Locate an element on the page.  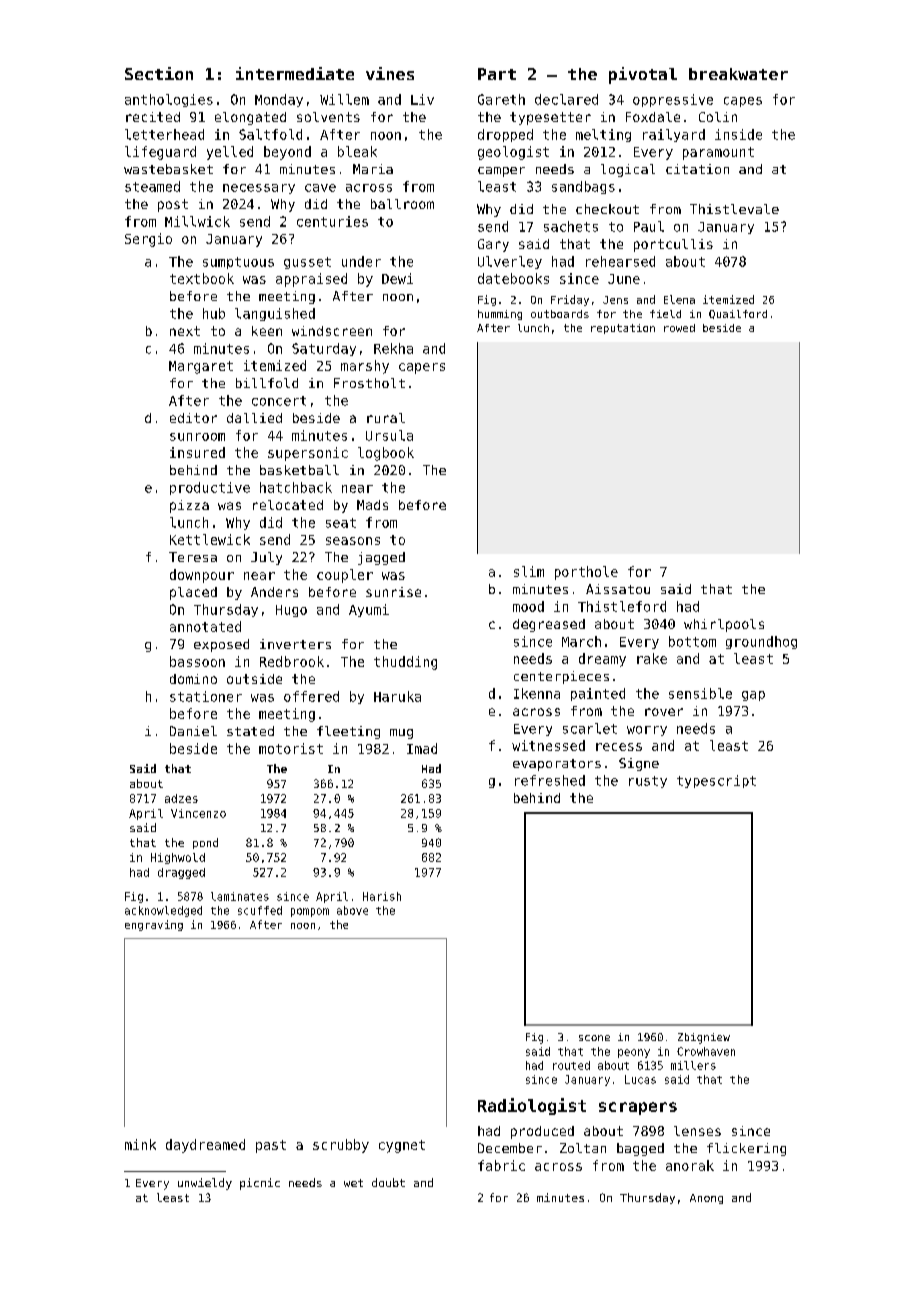
Willem is located at coordinates (344, 99).
